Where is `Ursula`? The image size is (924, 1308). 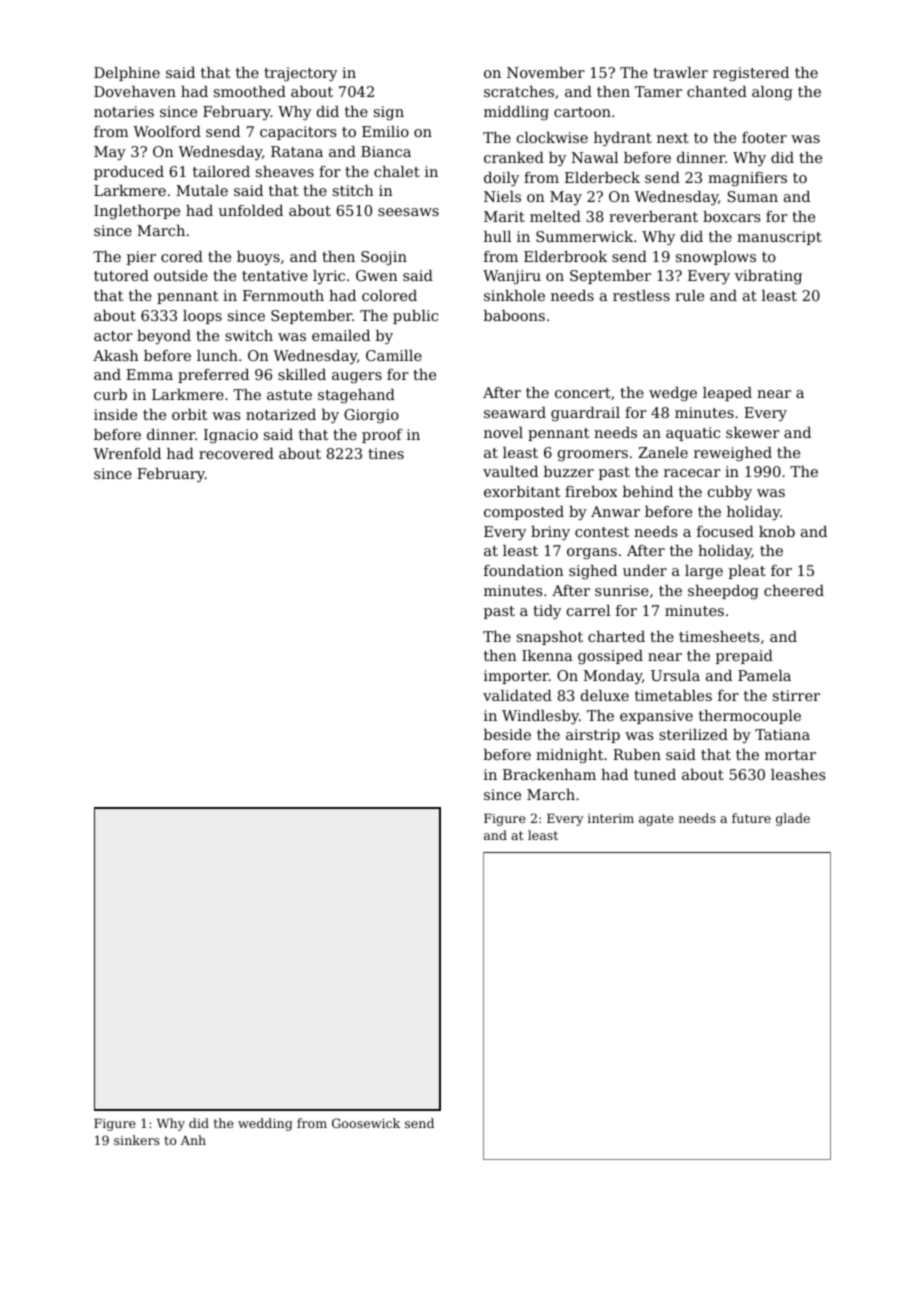
Ursula is located at coordinates (675, 675).
